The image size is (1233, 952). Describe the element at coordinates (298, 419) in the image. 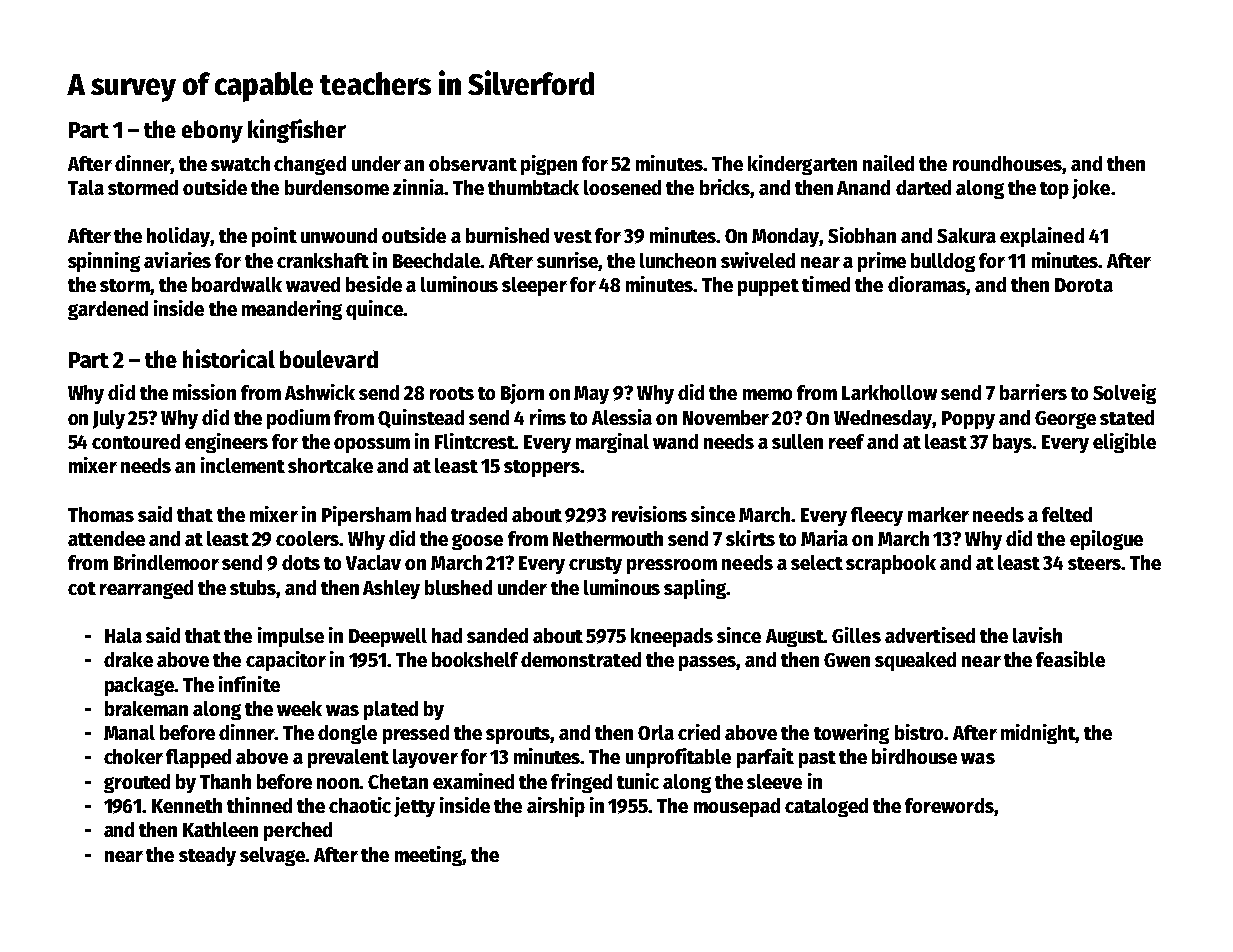

I see `podium` at that location.
